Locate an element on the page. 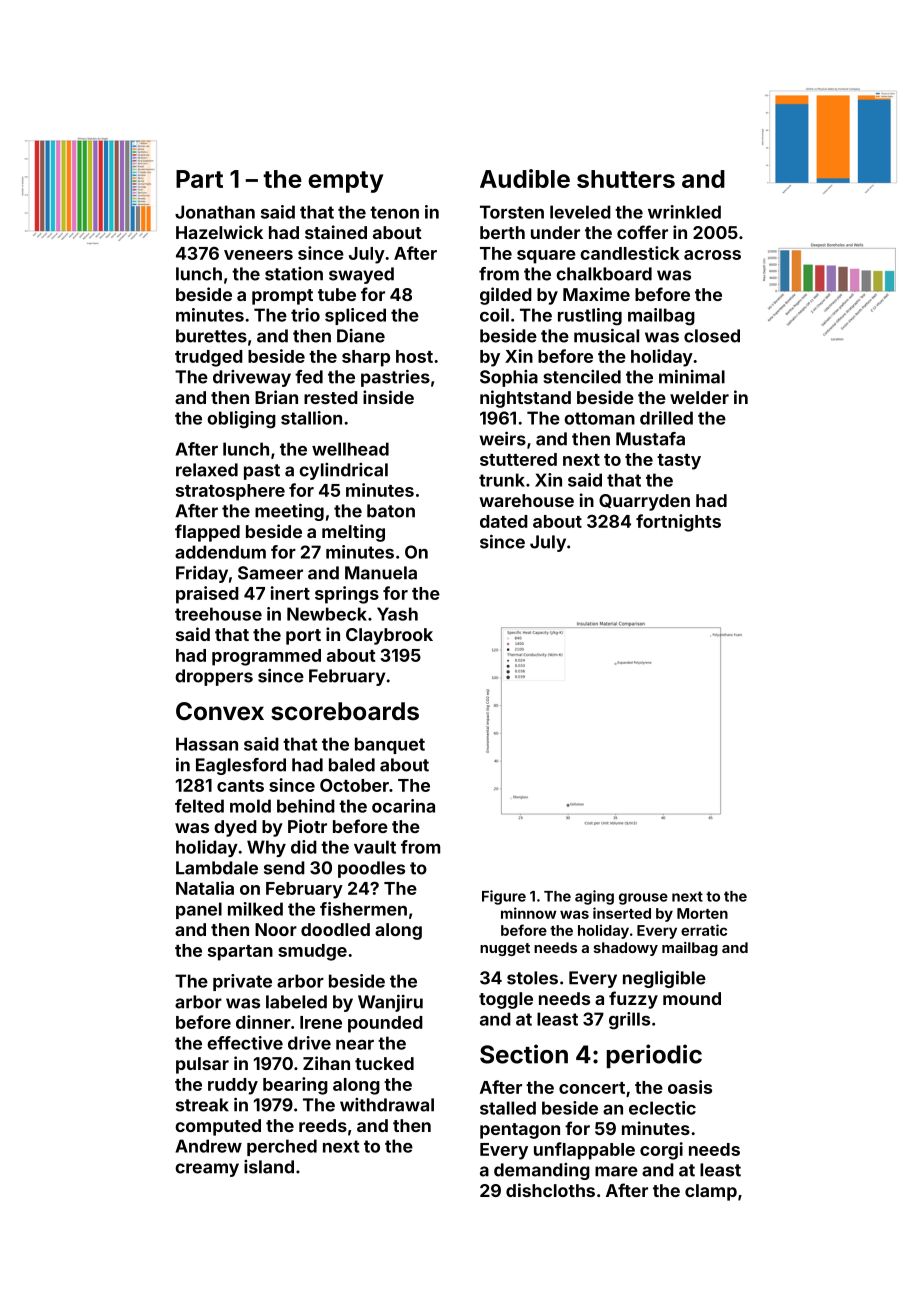  island is located at coordinates (269, 1167).
